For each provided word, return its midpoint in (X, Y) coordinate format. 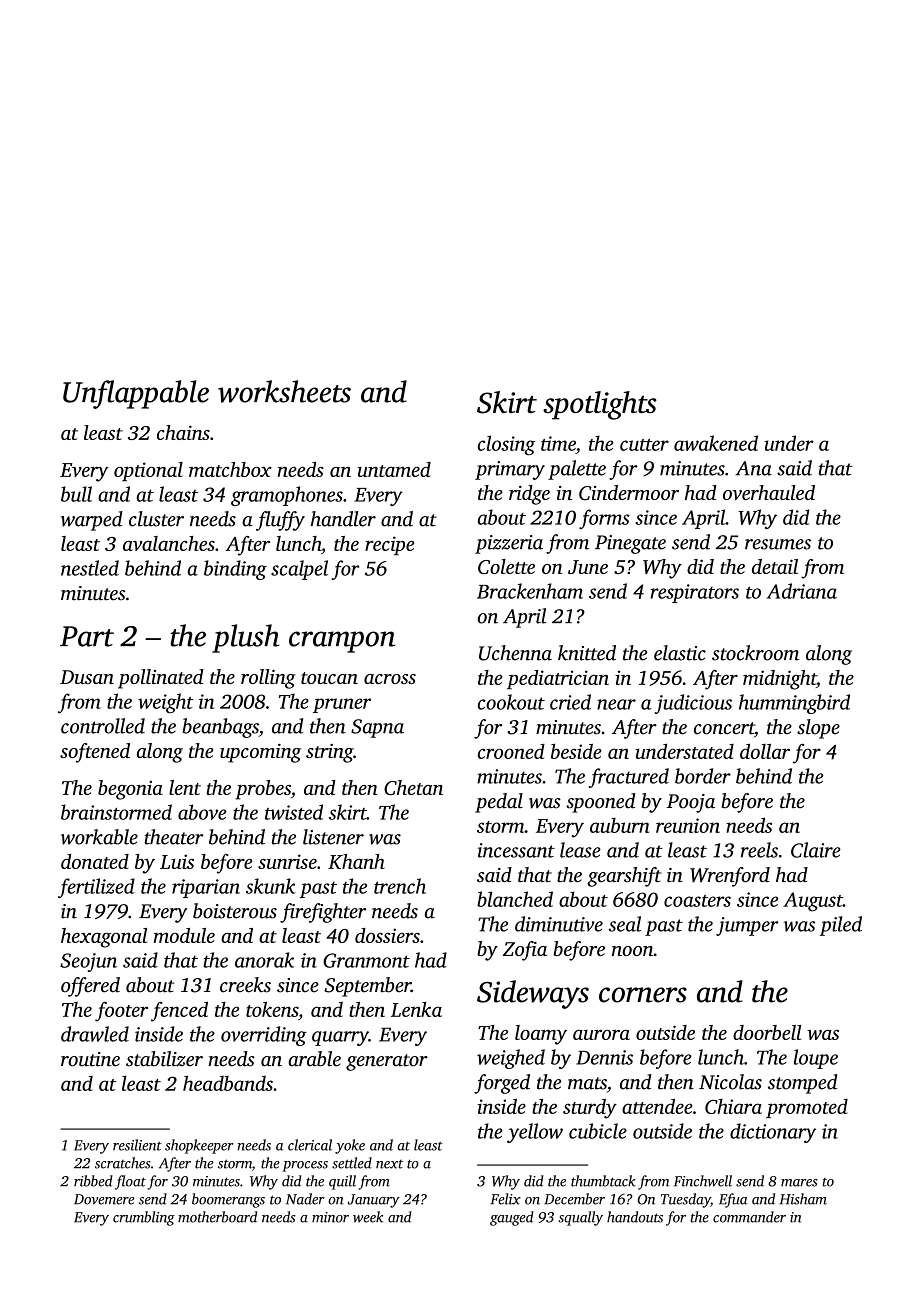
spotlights (600, 405)
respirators (694, 593)
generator (387, 1062)
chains (183, 432)
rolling (268, 679)
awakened (716, 443)
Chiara (733, 1106)
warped (92, 521)
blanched (515, 899)
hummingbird (794, 704)
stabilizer (164, 1059)
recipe (389, 546)
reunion (688, 825)
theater (173, 837)
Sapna (377, 728)
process (305, 1166)
